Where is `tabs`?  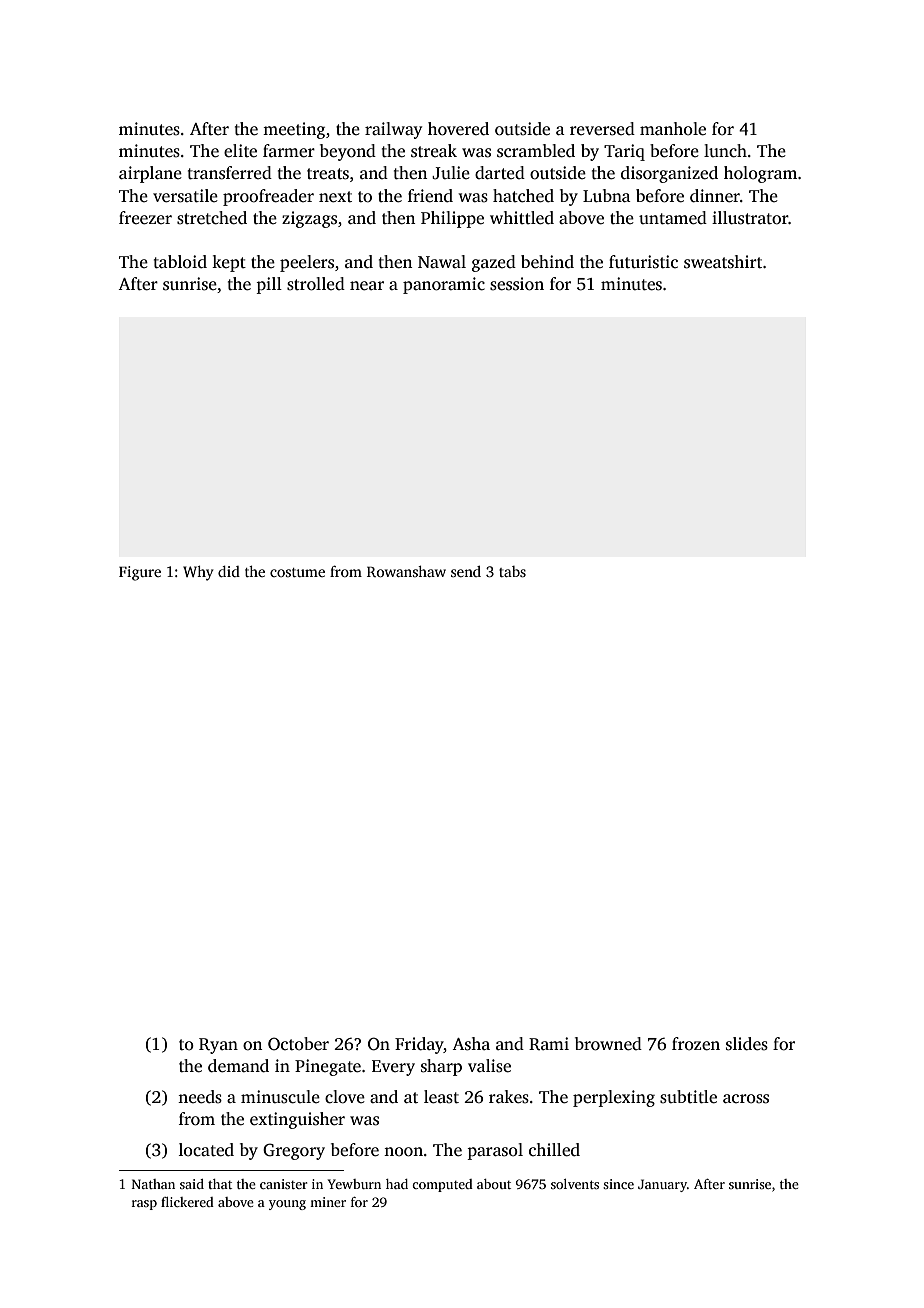 tabs is located at coordinates (512, 571).
